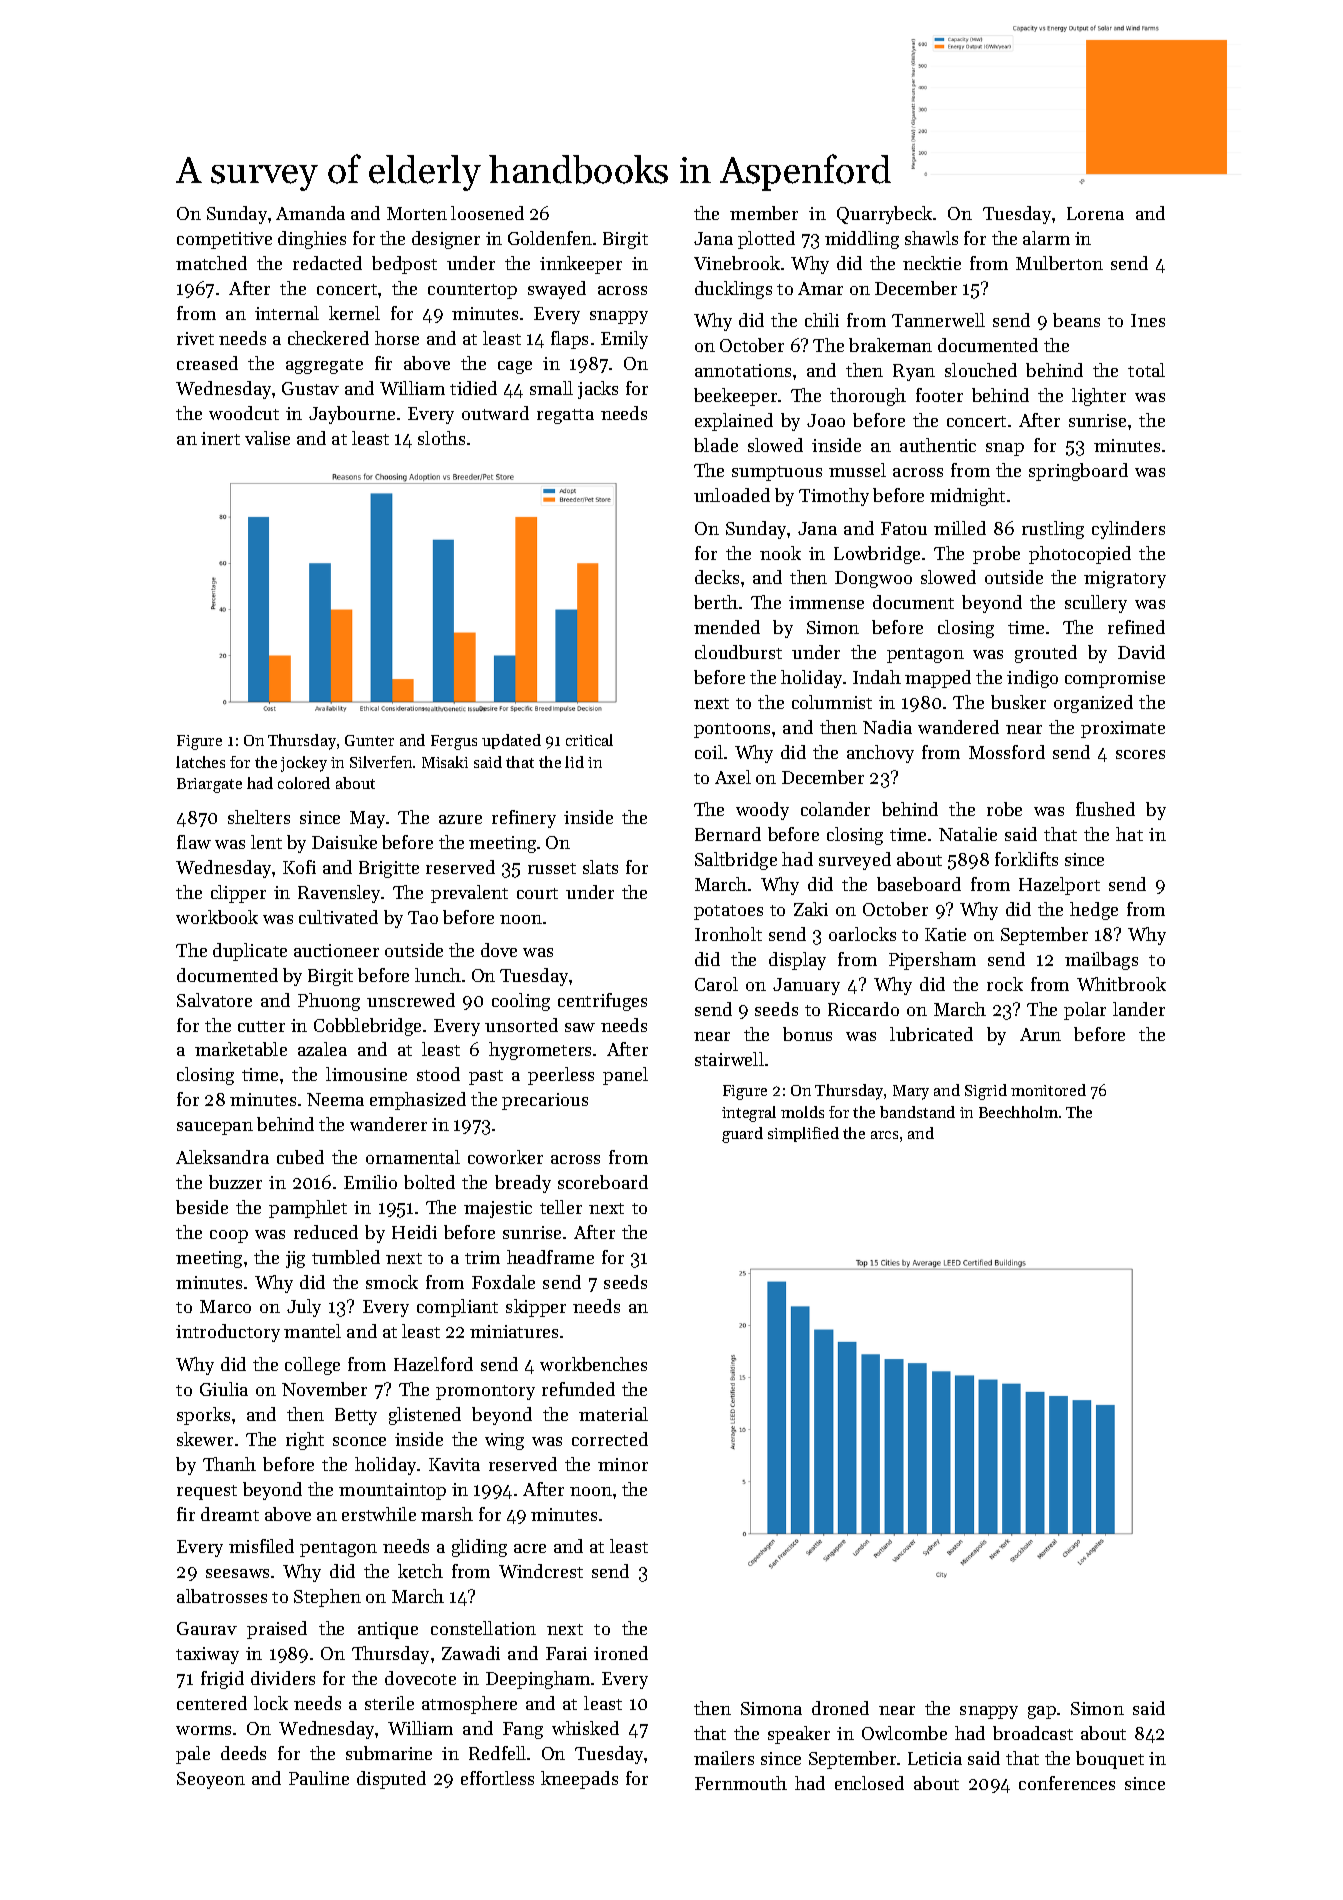 This document has width=1343, height=1900. What do you see at coordinates (438, 1074) in the document?
I see `stood` at bounding box center [438, 1074].
